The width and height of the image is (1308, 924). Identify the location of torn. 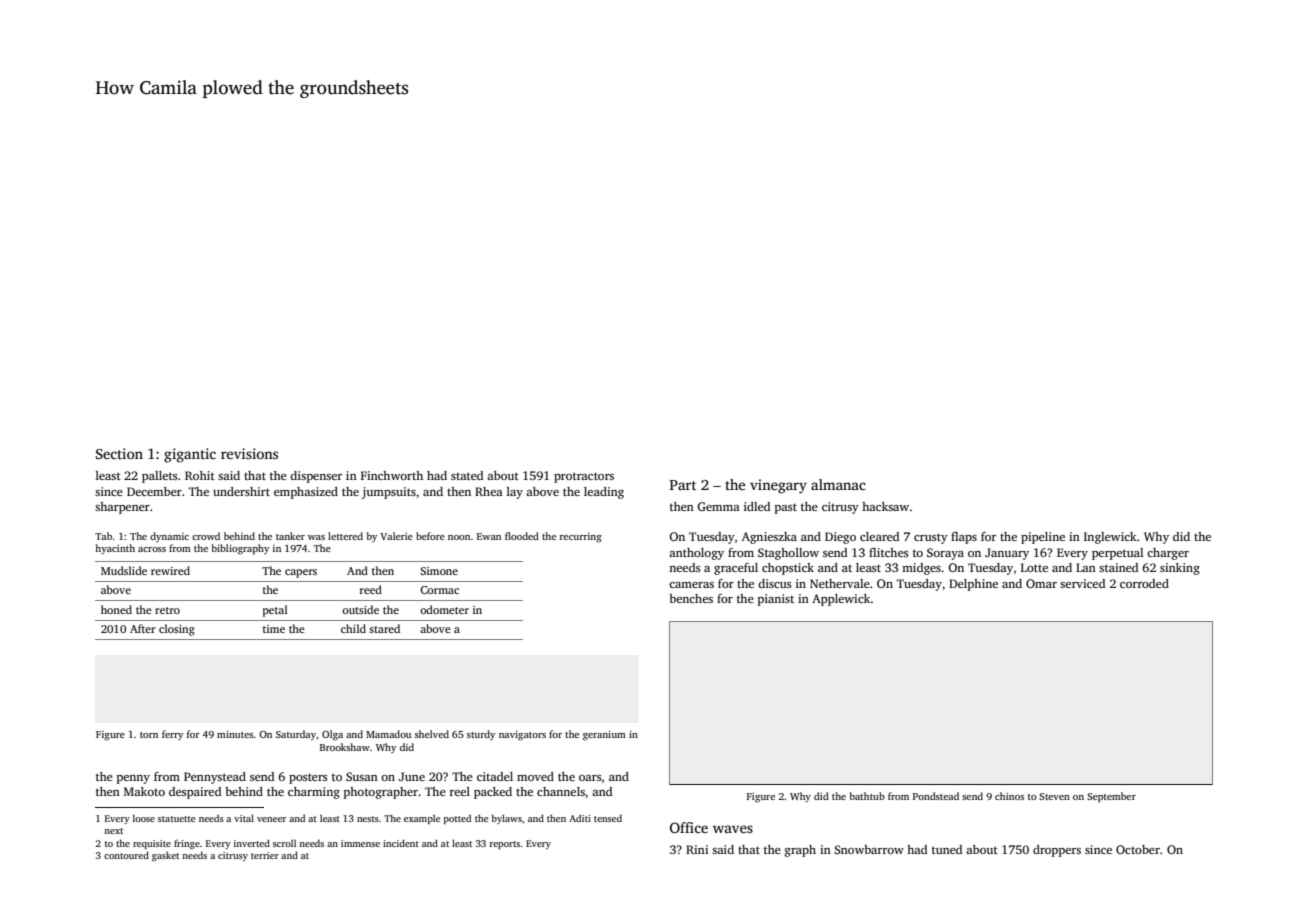
(149, 735).
